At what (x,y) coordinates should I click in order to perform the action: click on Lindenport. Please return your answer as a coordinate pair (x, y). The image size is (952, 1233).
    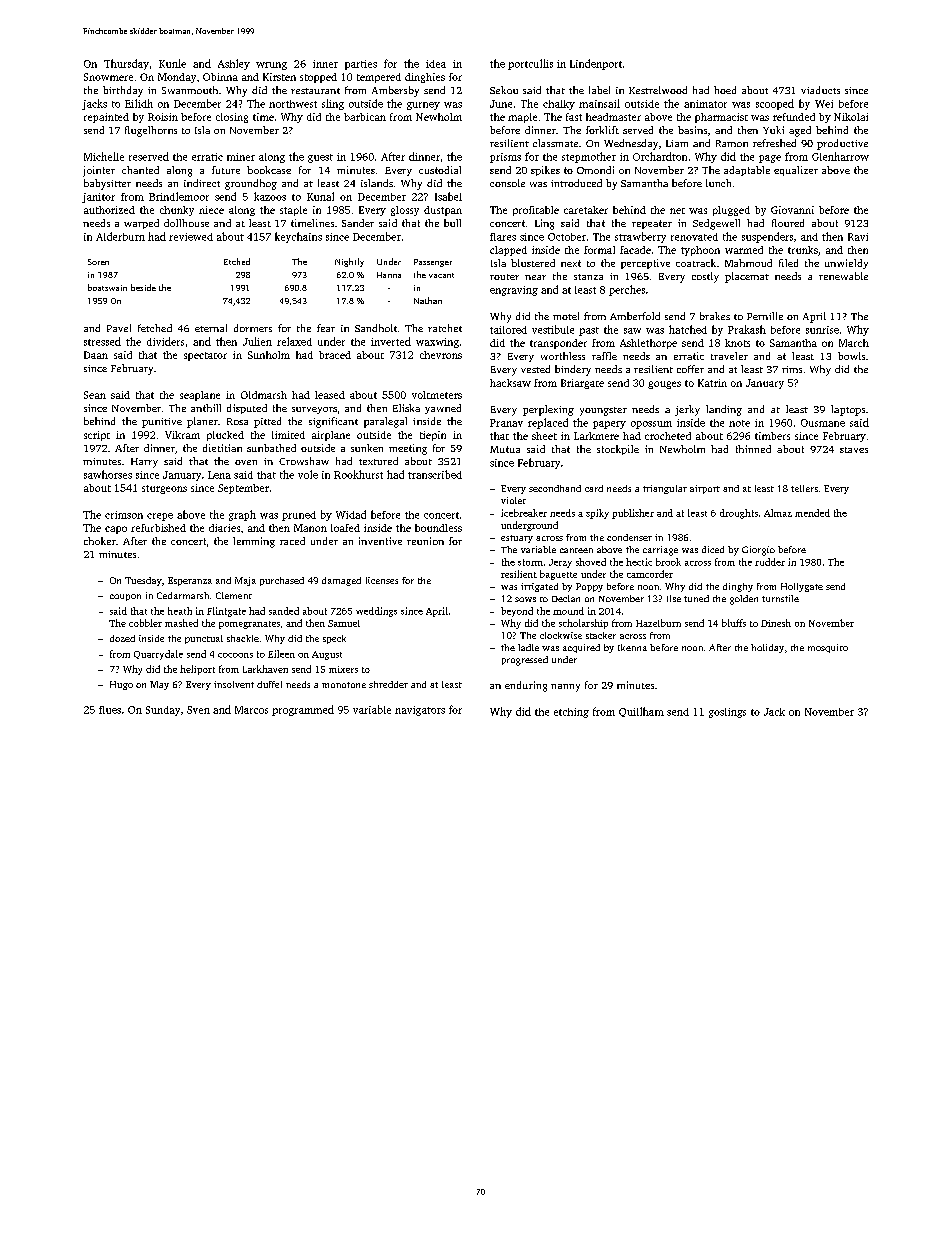
    Looking at the image, I should click on (596, 64).
